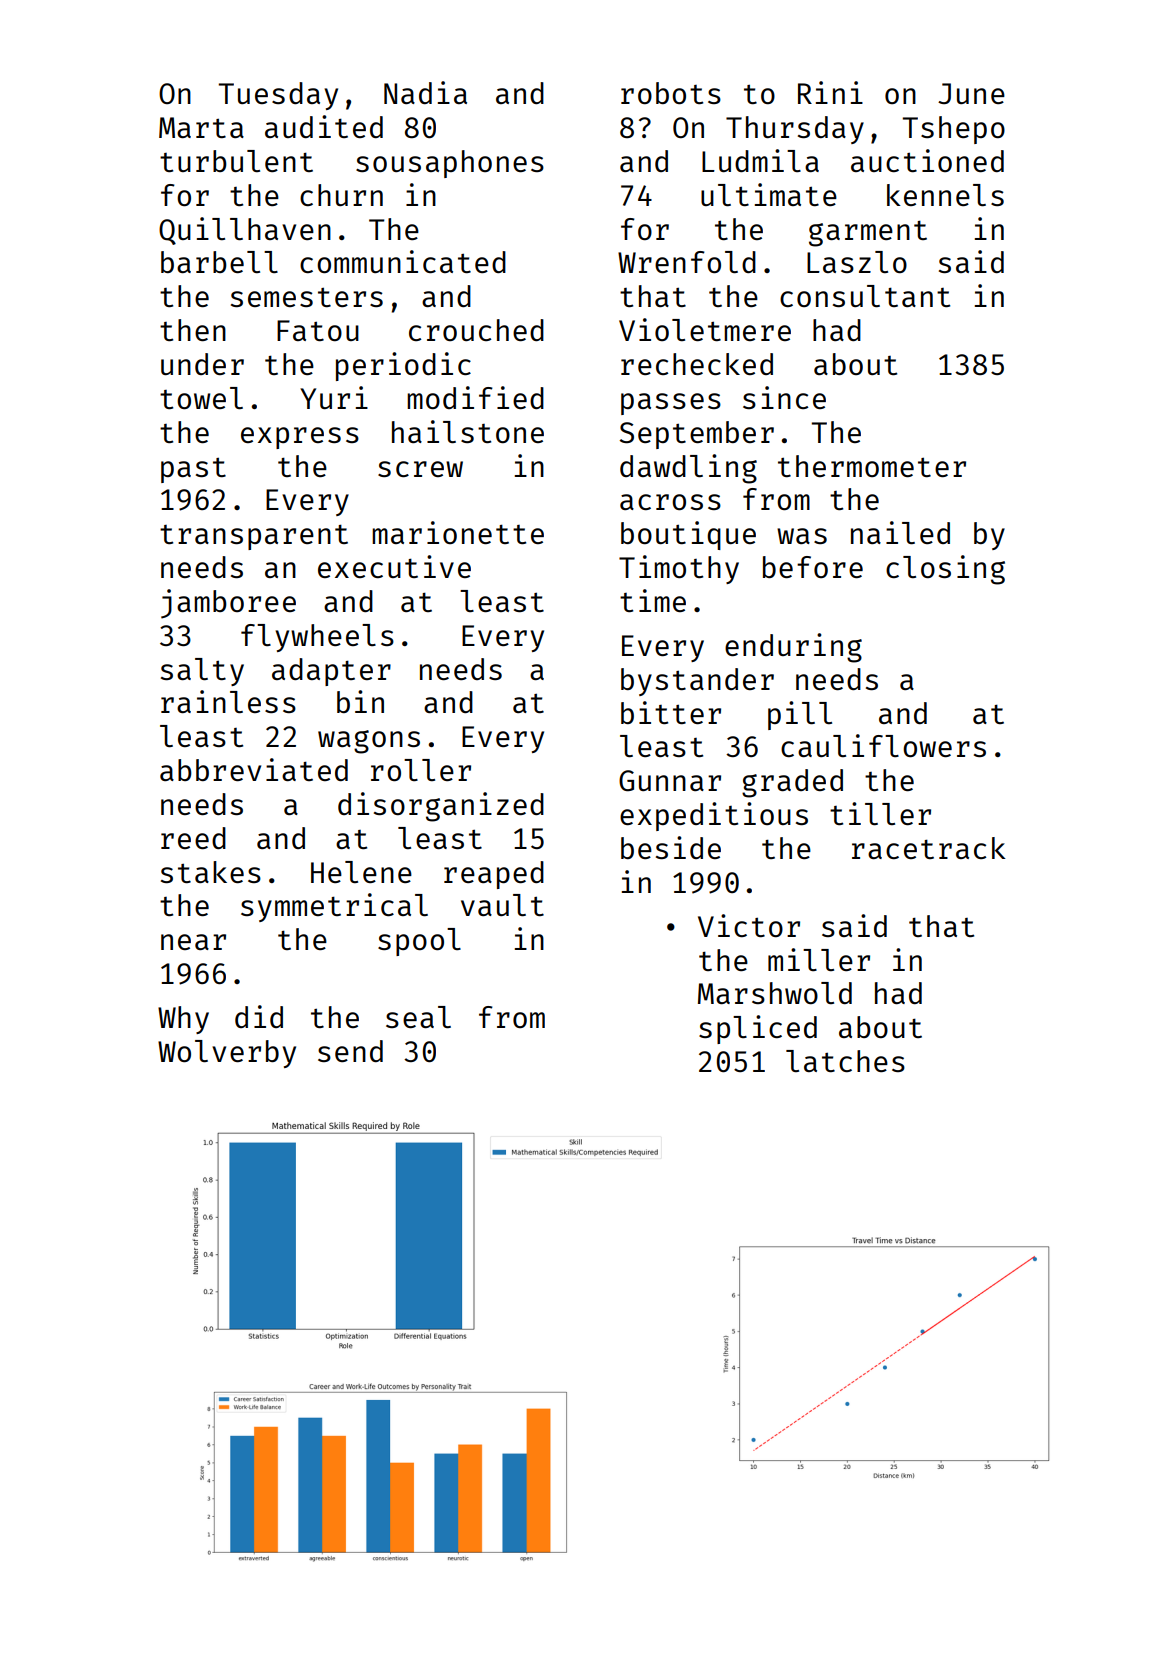  I want to click on adapter, so click(331, 672).
